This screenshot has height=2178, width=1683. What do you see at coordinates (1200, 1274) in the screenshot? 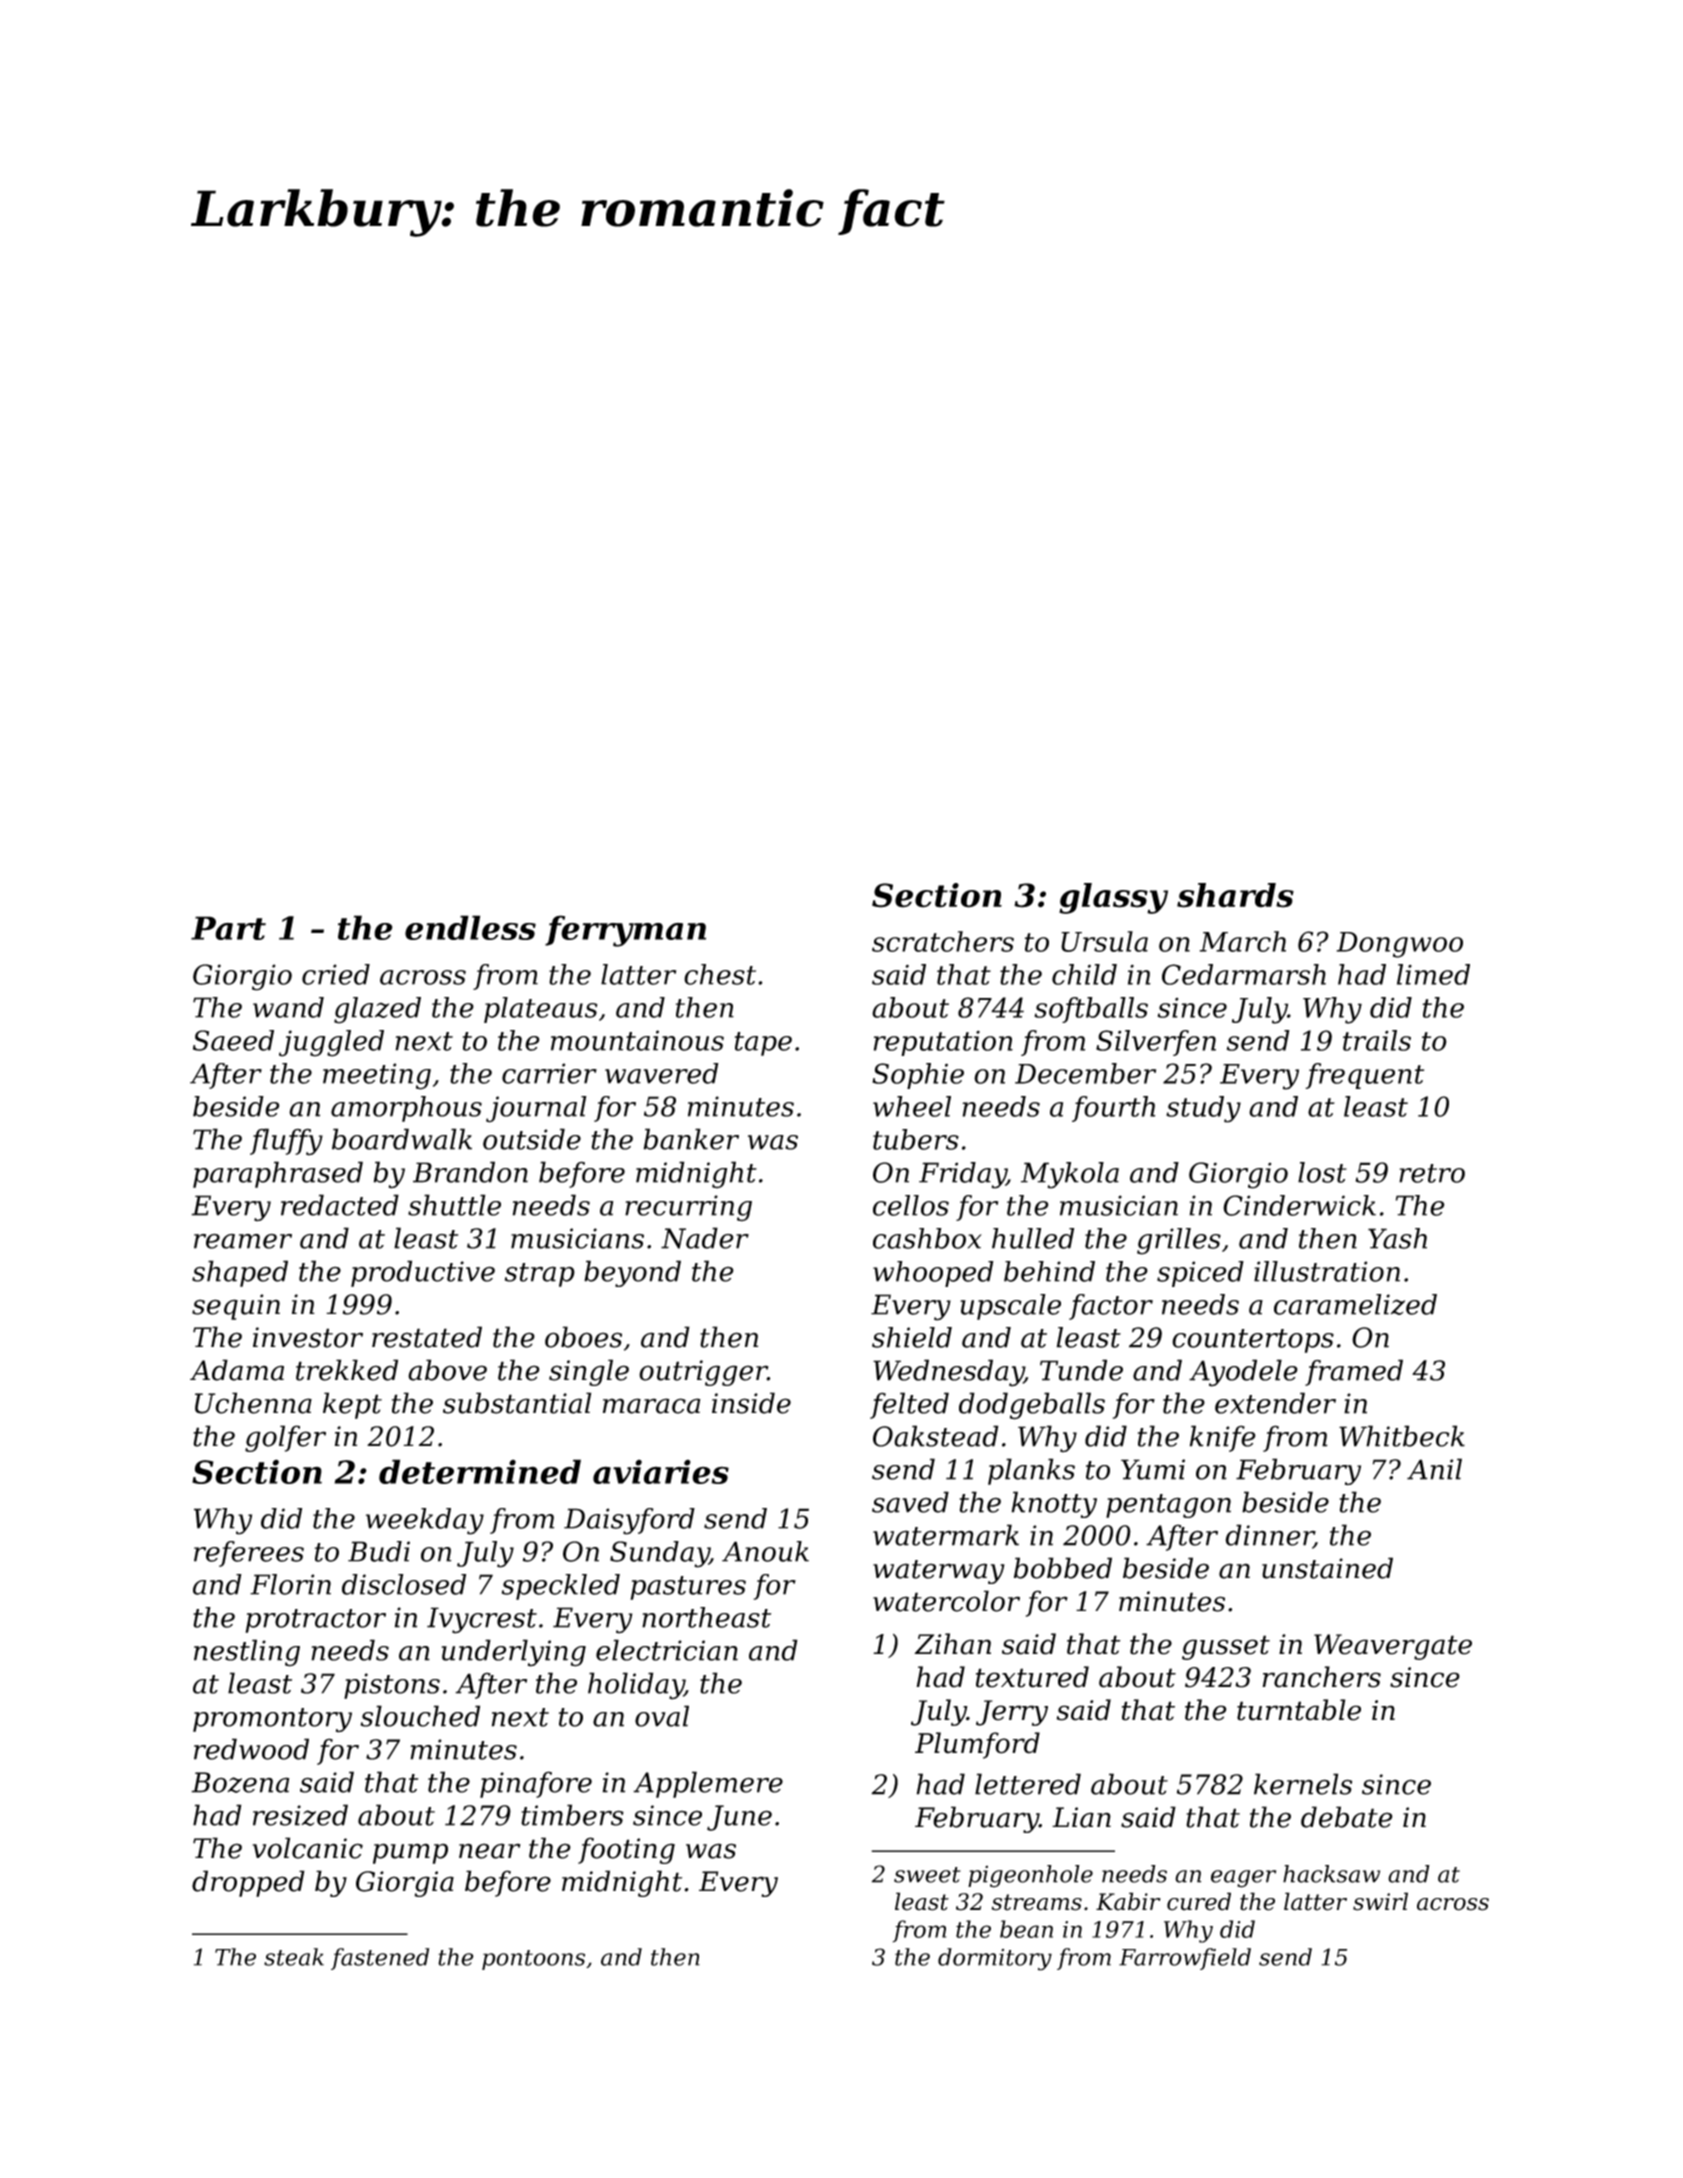
I see `spiced` at bounding box center [1200, 1274].
